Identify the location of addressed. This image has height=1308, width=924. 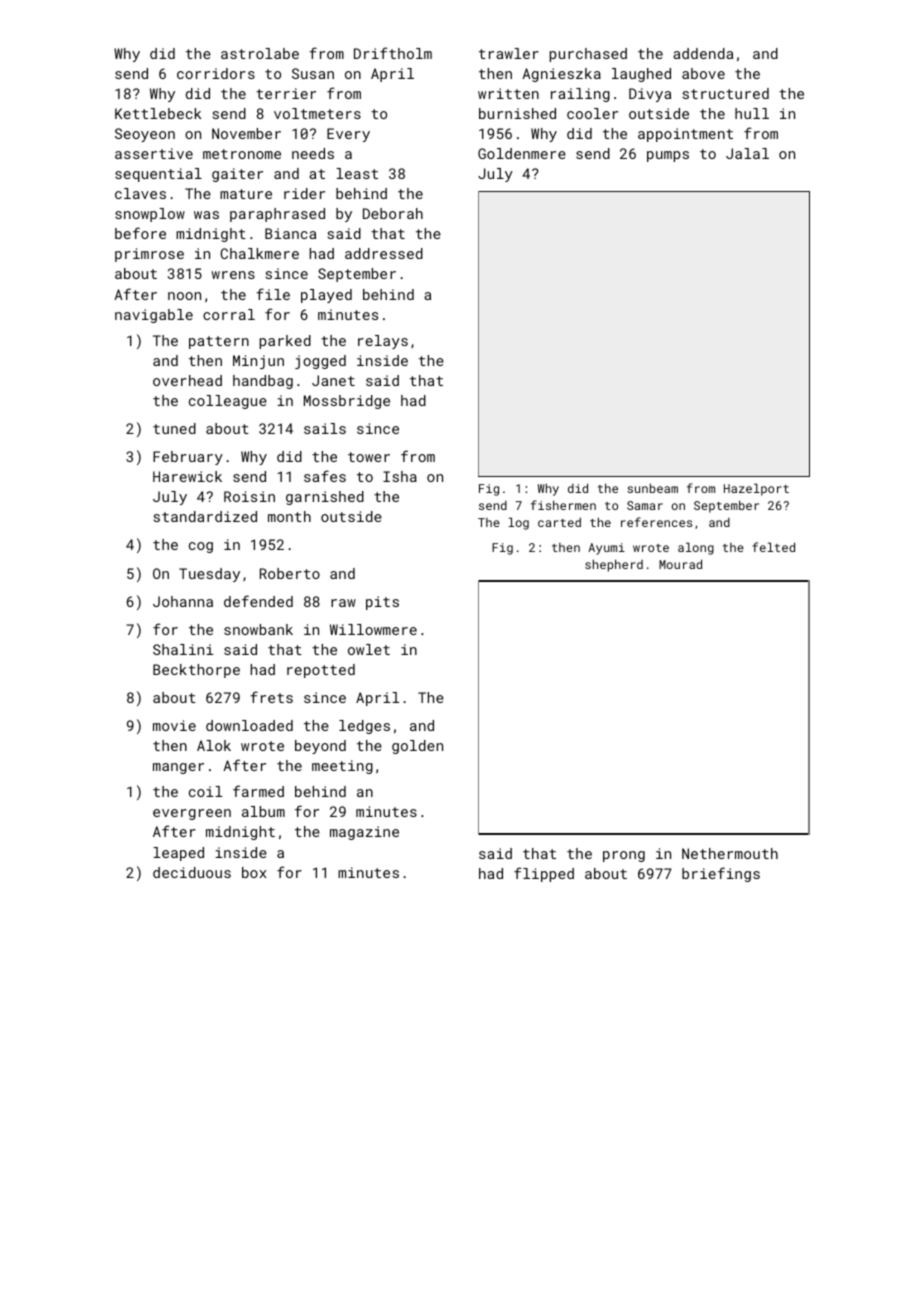
(384, 253).
